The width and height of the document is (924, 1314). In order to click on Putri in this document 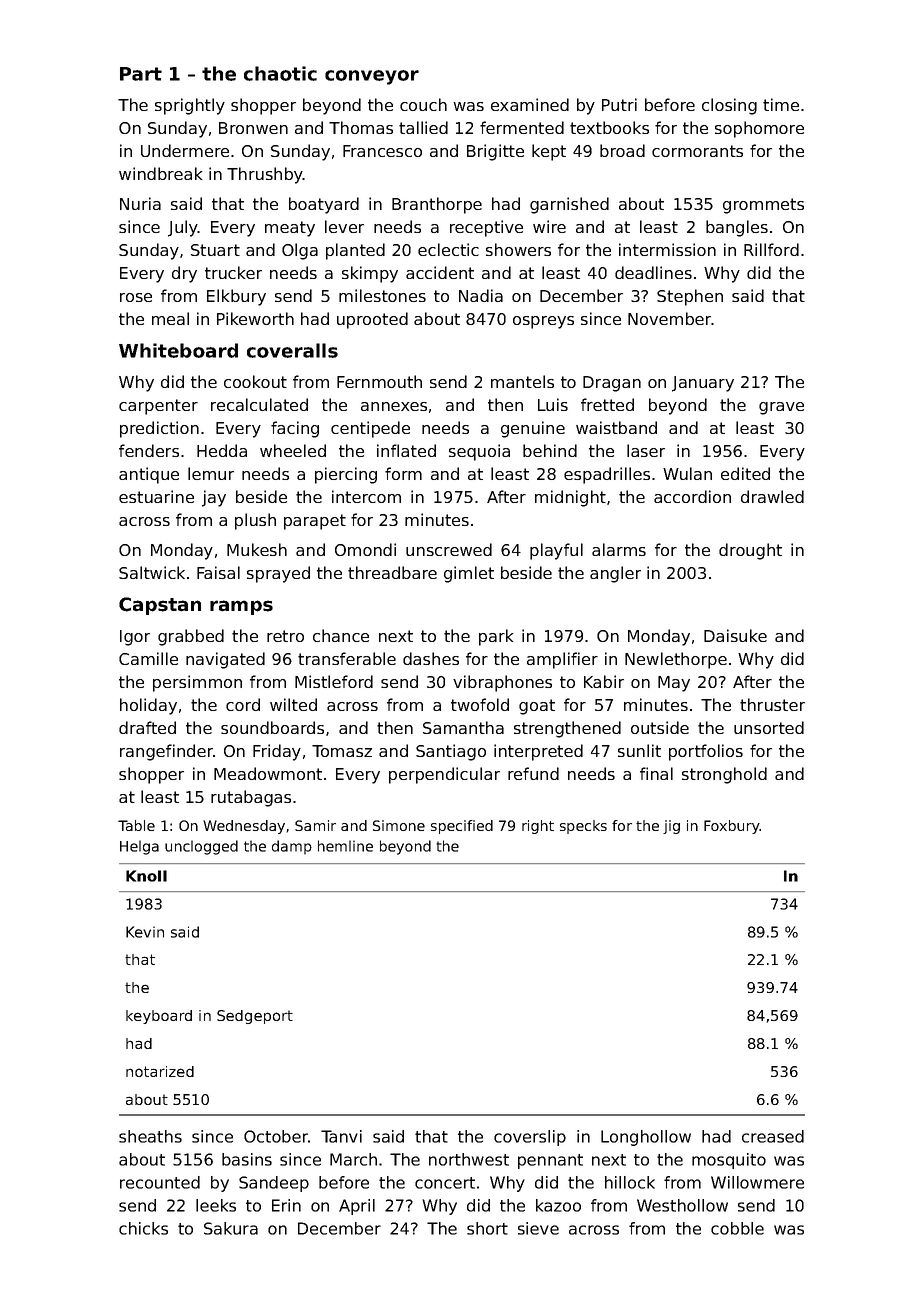, I will do `click(619, 104)`.
